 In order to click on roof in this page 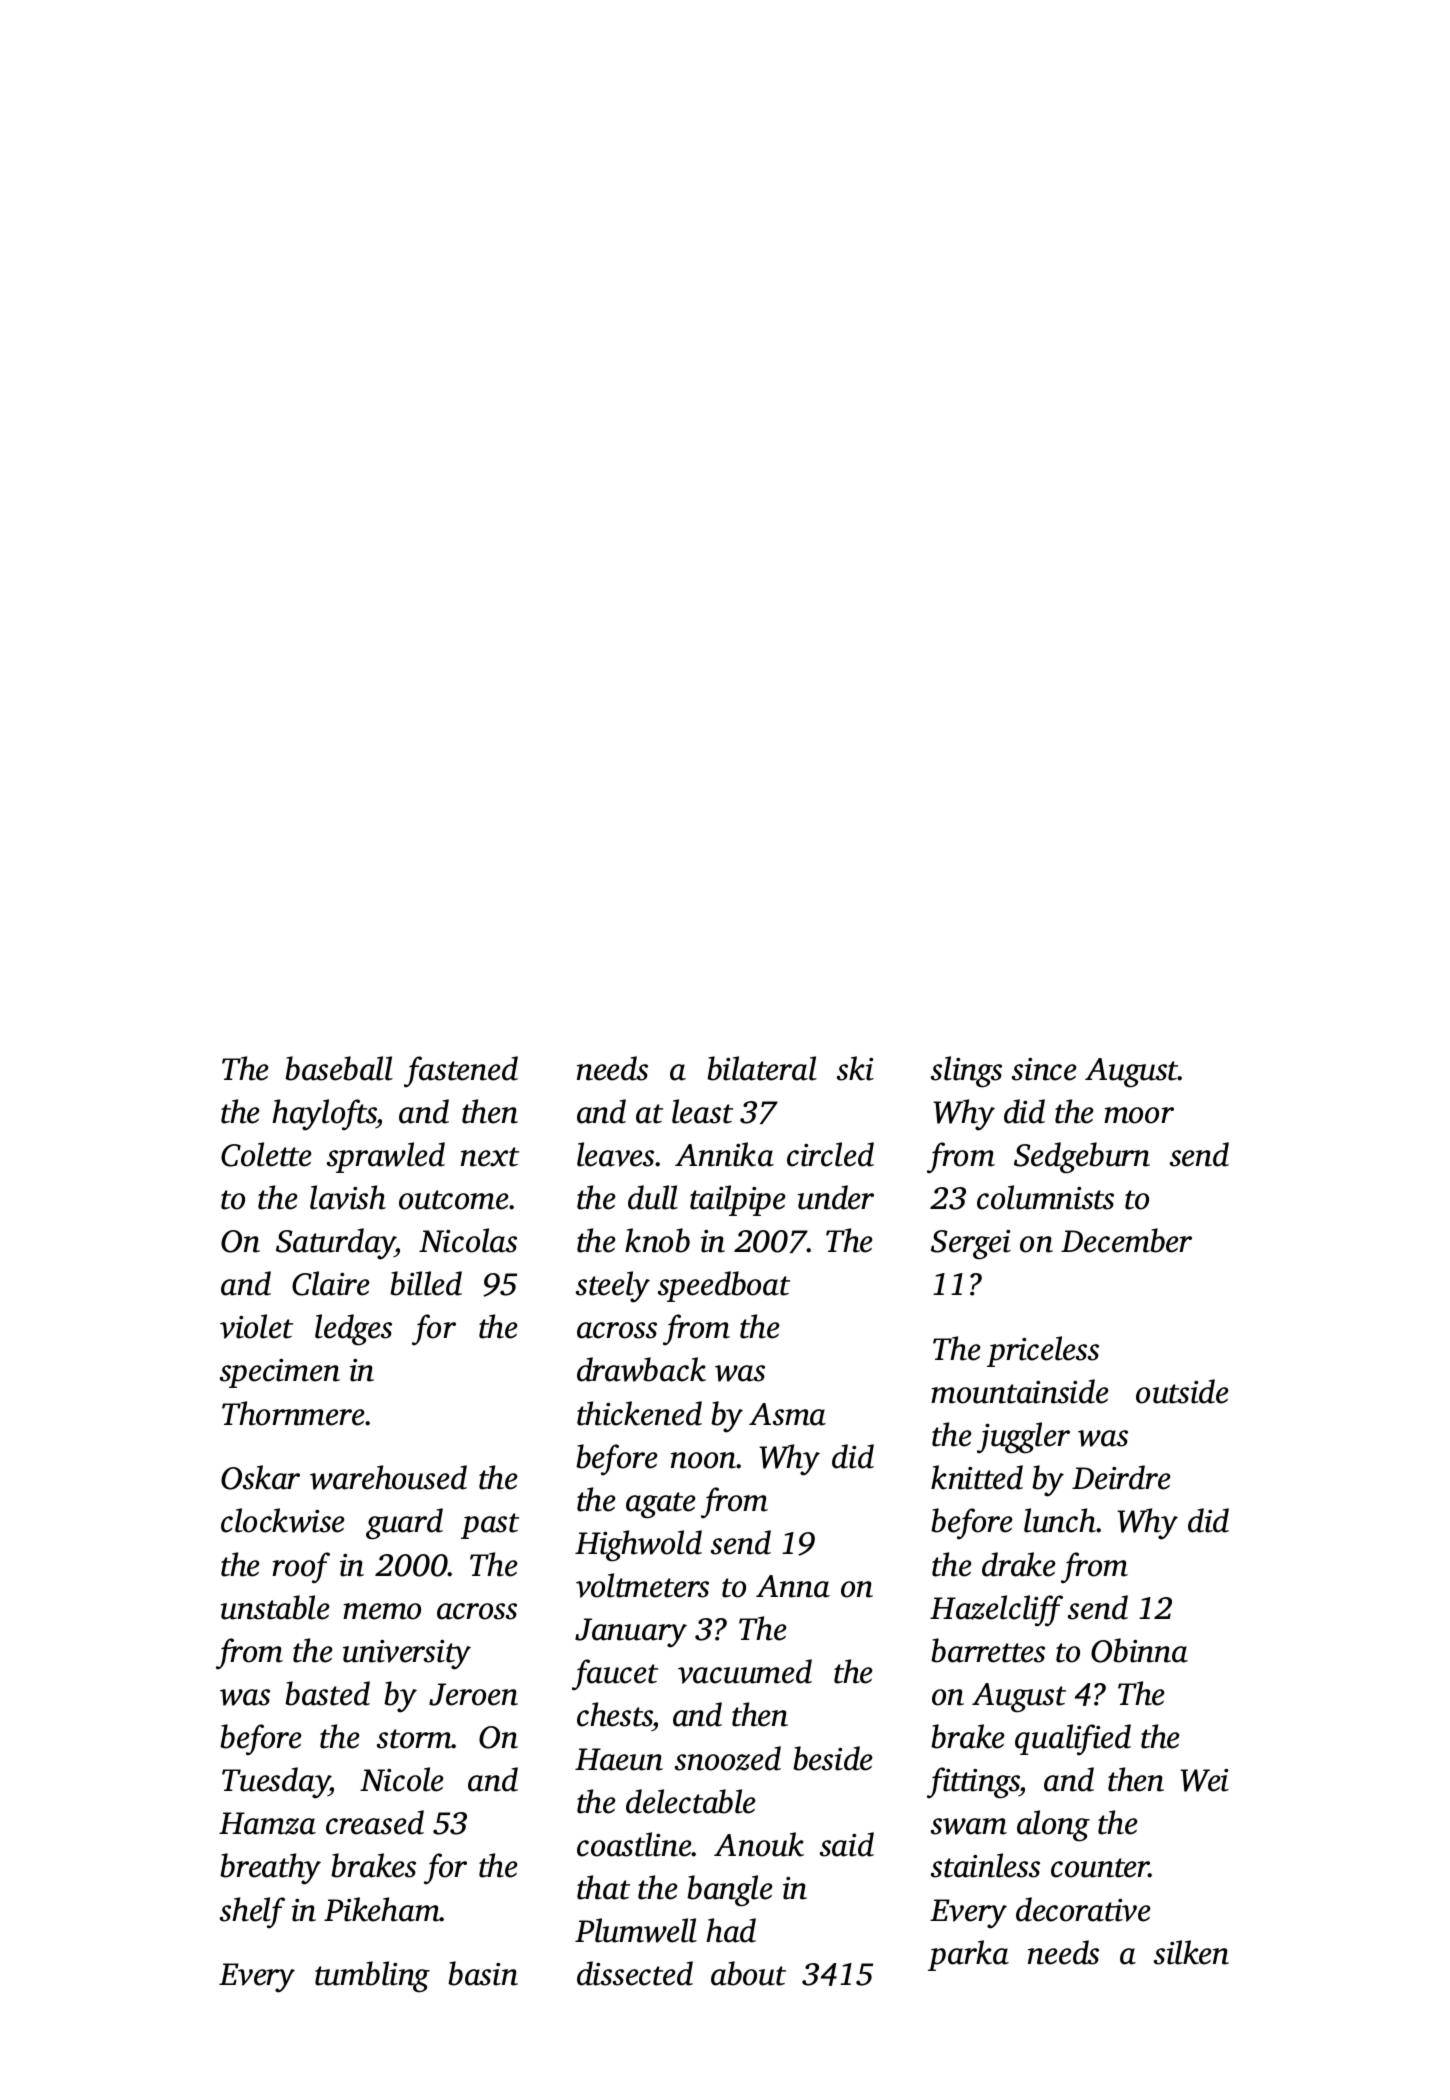, I will do `click(301, 1568)`.
